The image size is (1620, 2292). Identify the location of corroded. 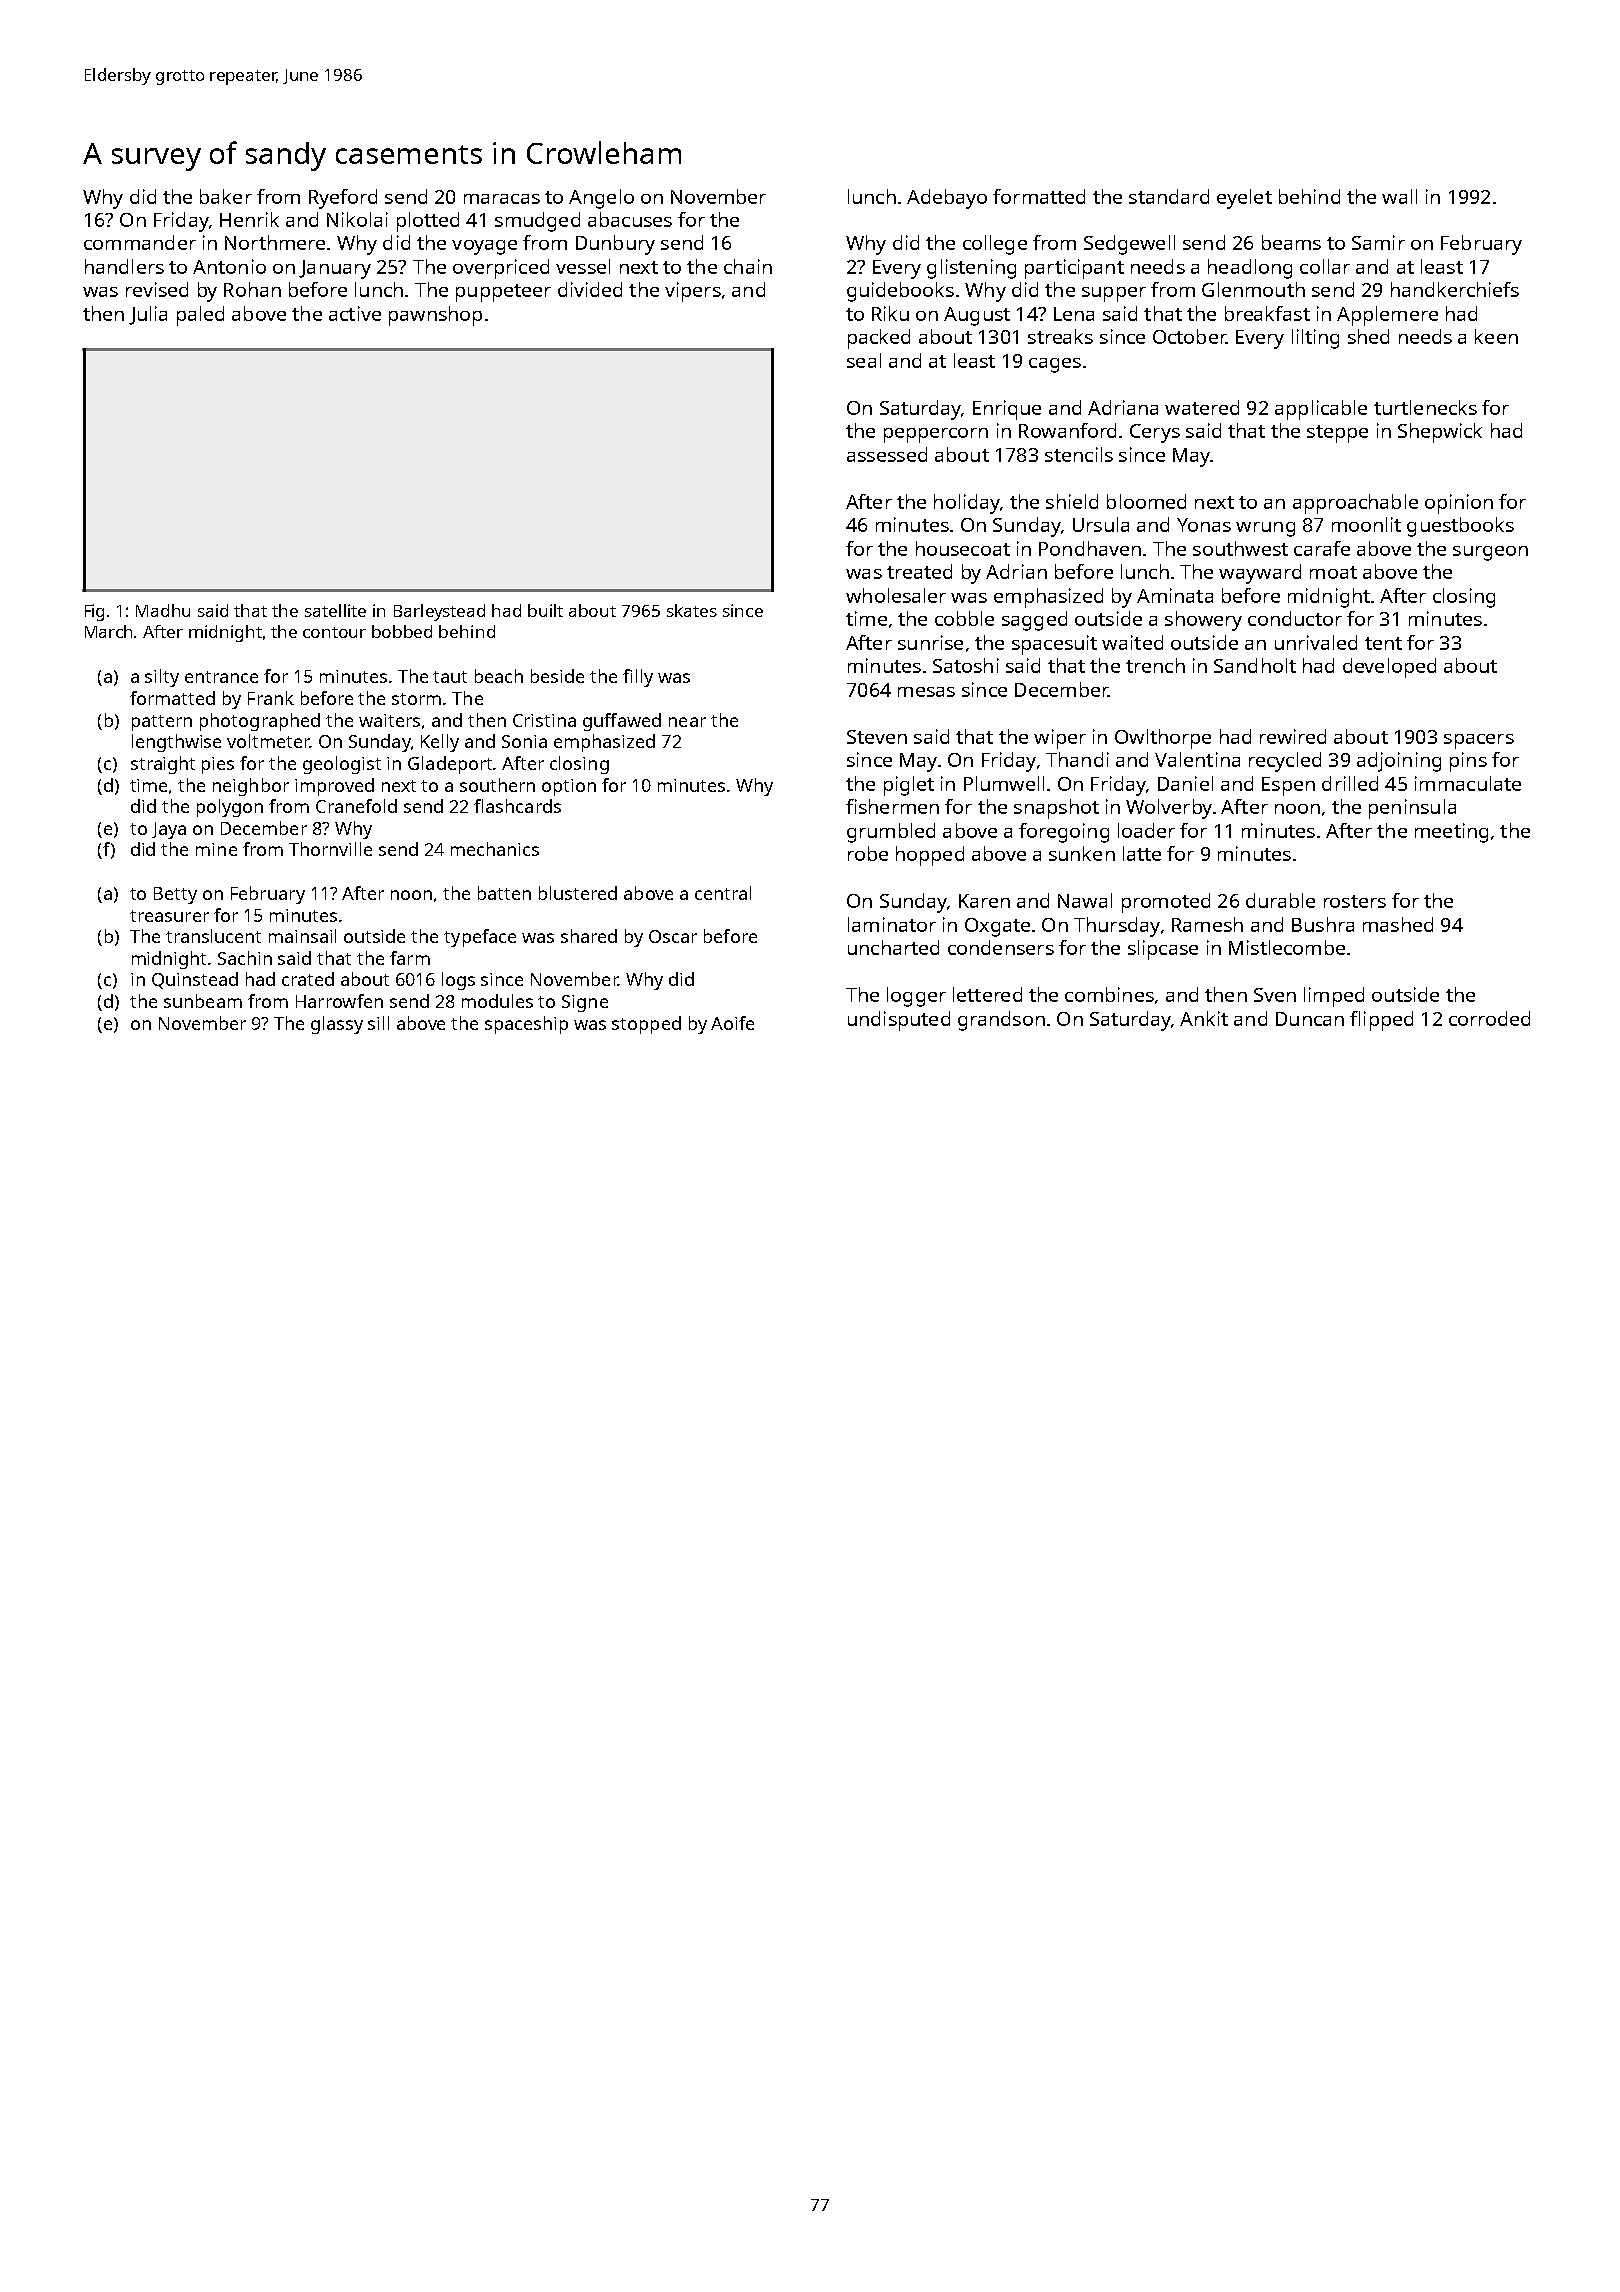
(1489, 1018).
